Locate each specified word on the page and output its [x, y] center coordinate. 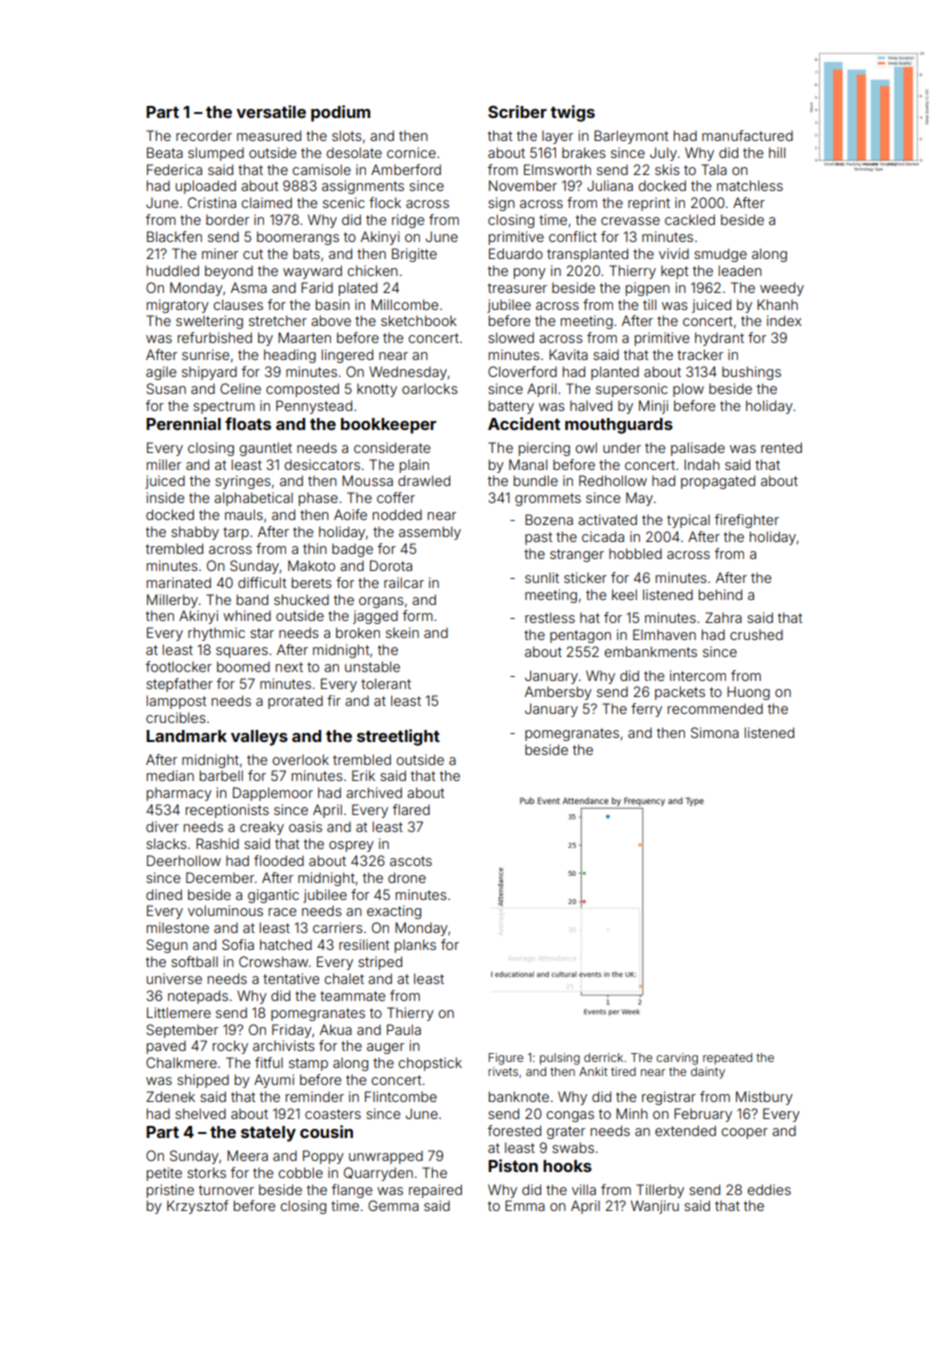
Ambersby [558, 693]
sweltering [209, 322]
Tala [714, 169]
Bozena [549, 519]
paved [166, 1047]
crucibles [176, 717]
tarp [236, 533]
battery [511, 407]
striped [380, 963]
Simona [715, 732]
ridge [408, 221]
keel [624, 594]
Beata [165, 152]
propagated [718, 482]
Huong [748, 693]
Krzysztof [198, 1207]
